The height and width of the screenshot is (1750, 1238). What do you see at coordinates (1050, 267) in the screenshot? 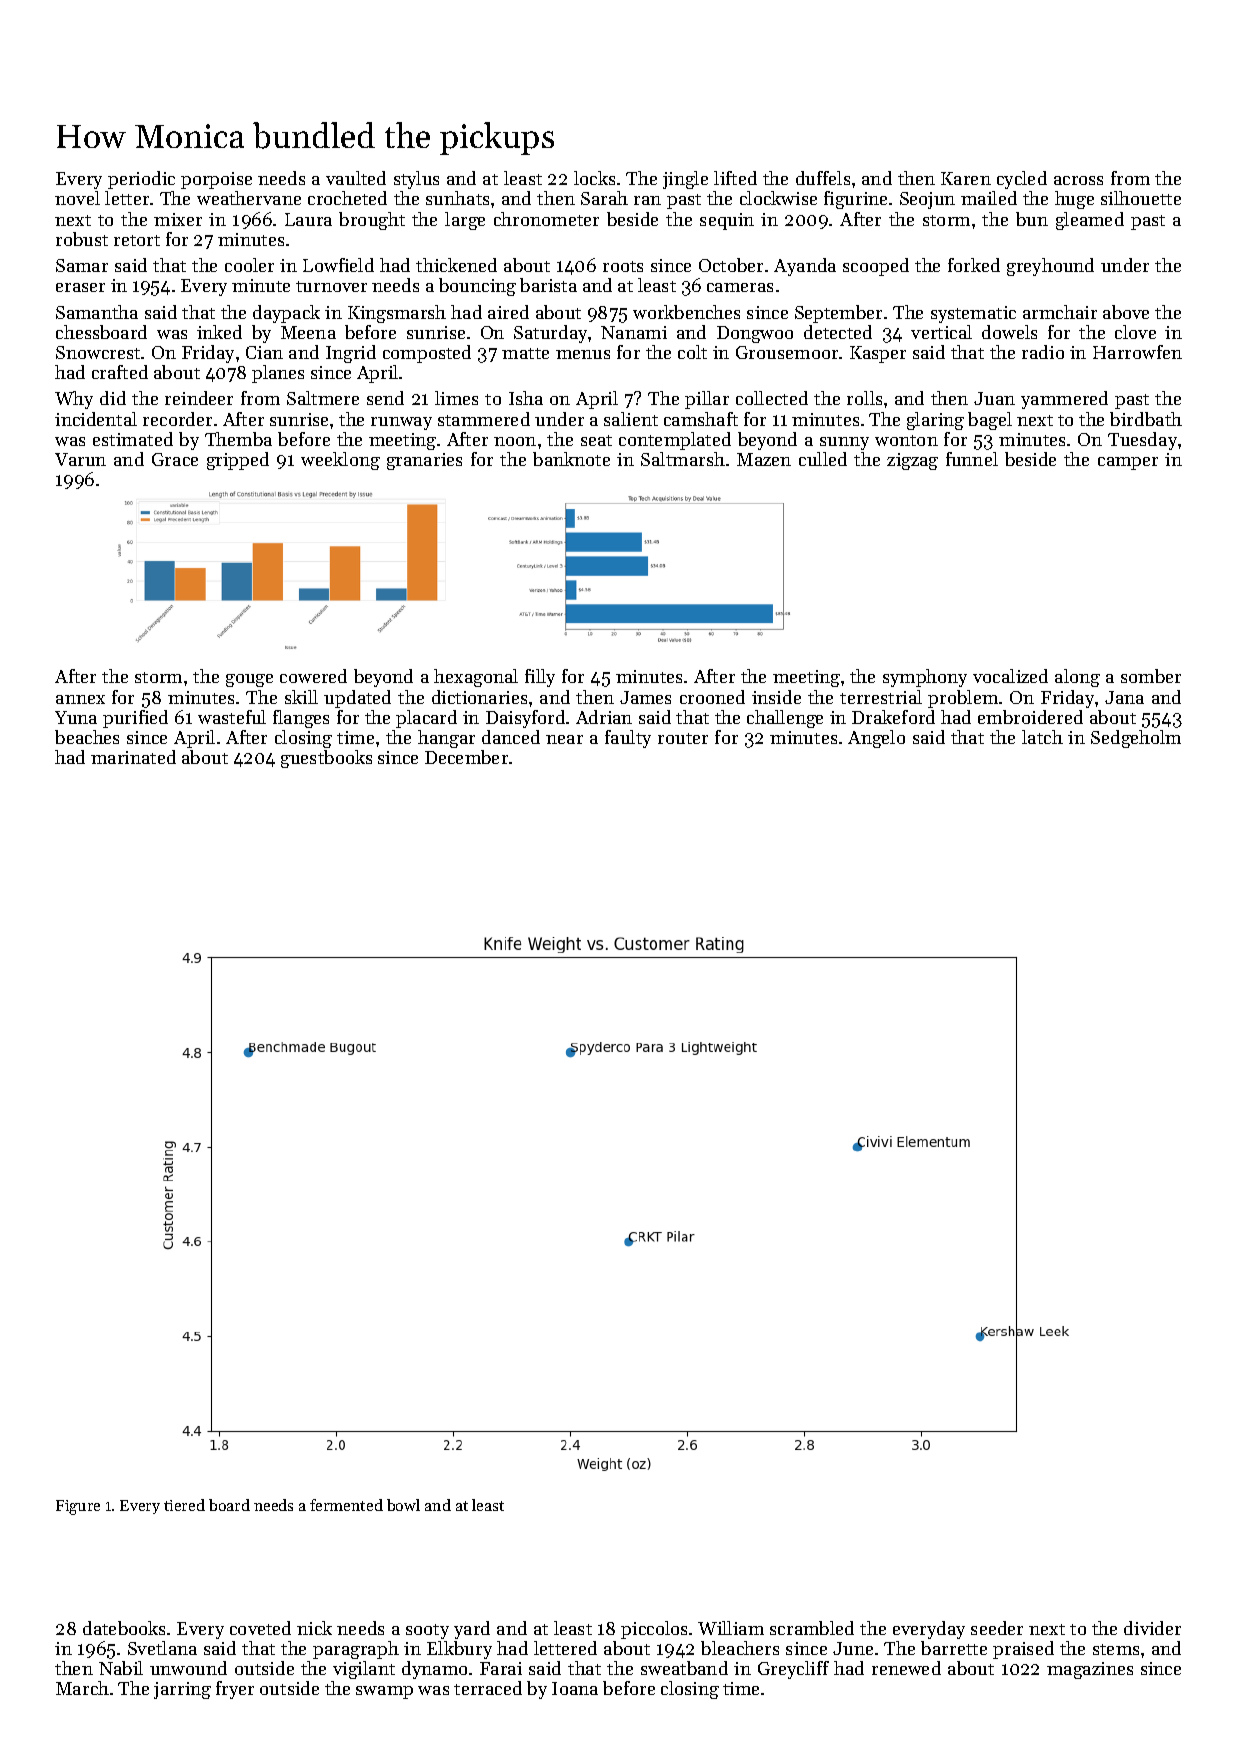
I see `greyhound` at bounding box center [1050, 267].
